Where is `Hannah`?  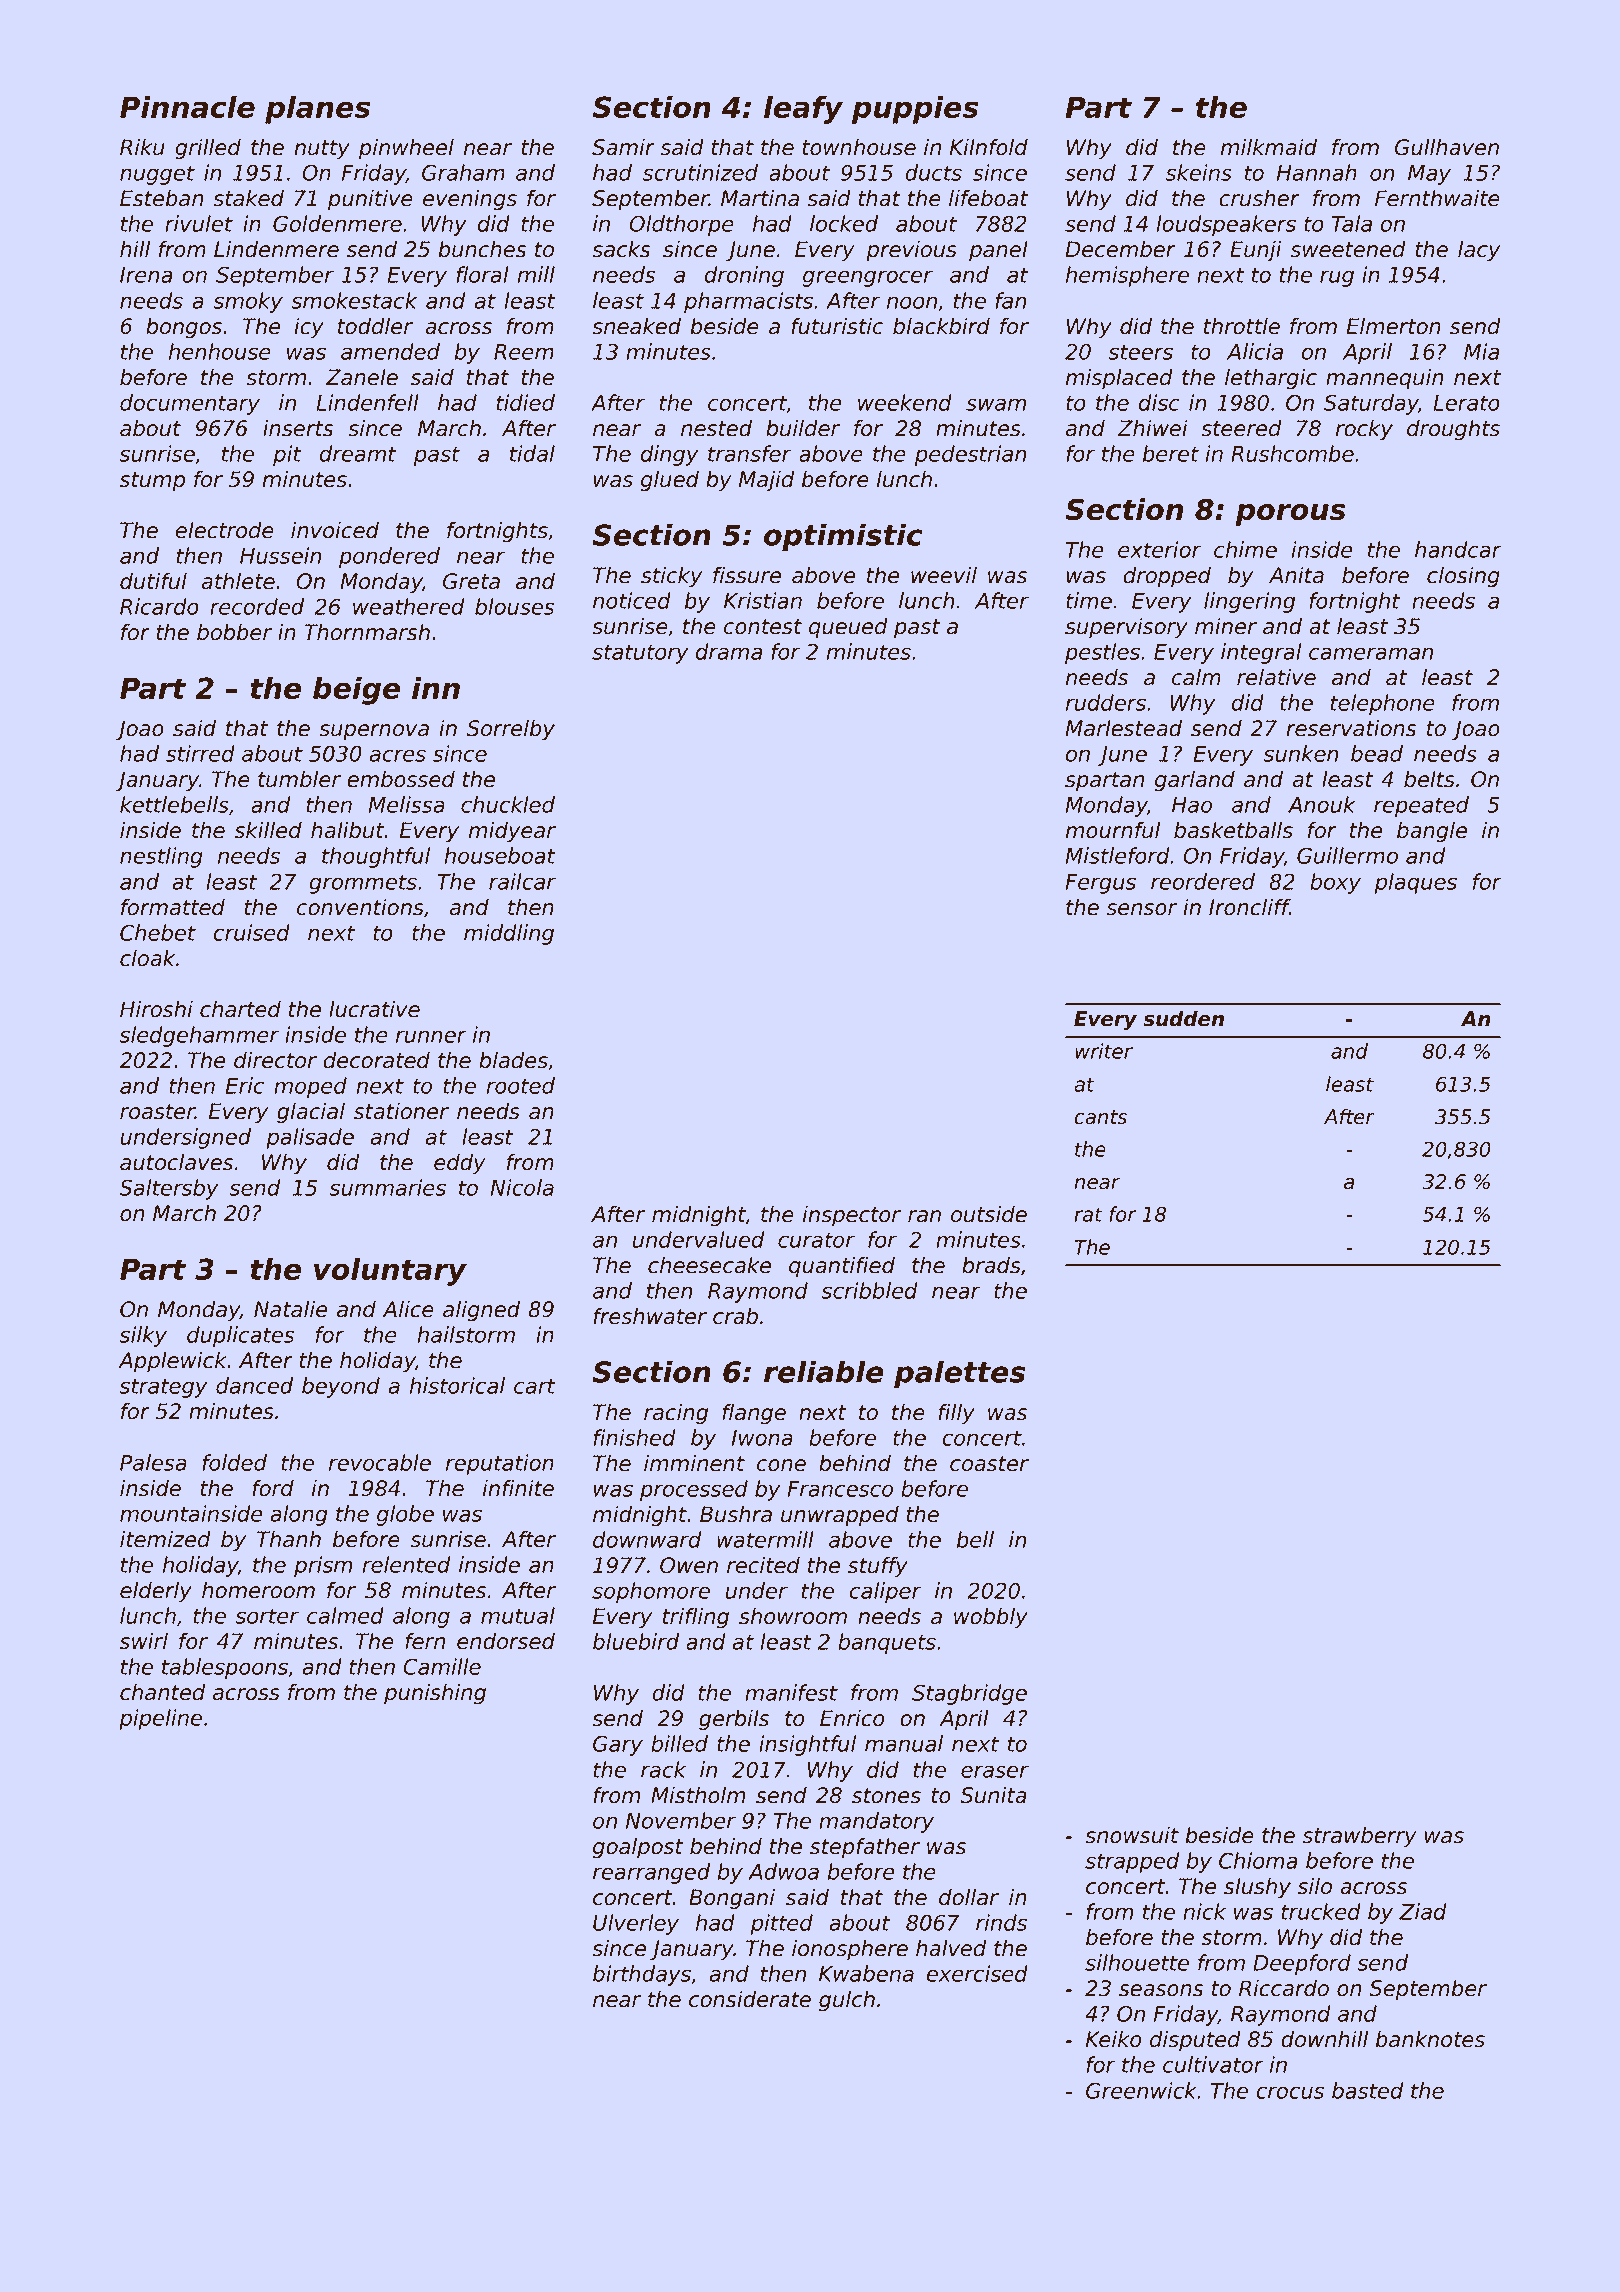
Hannah is located at coordinates (1317, 172).
